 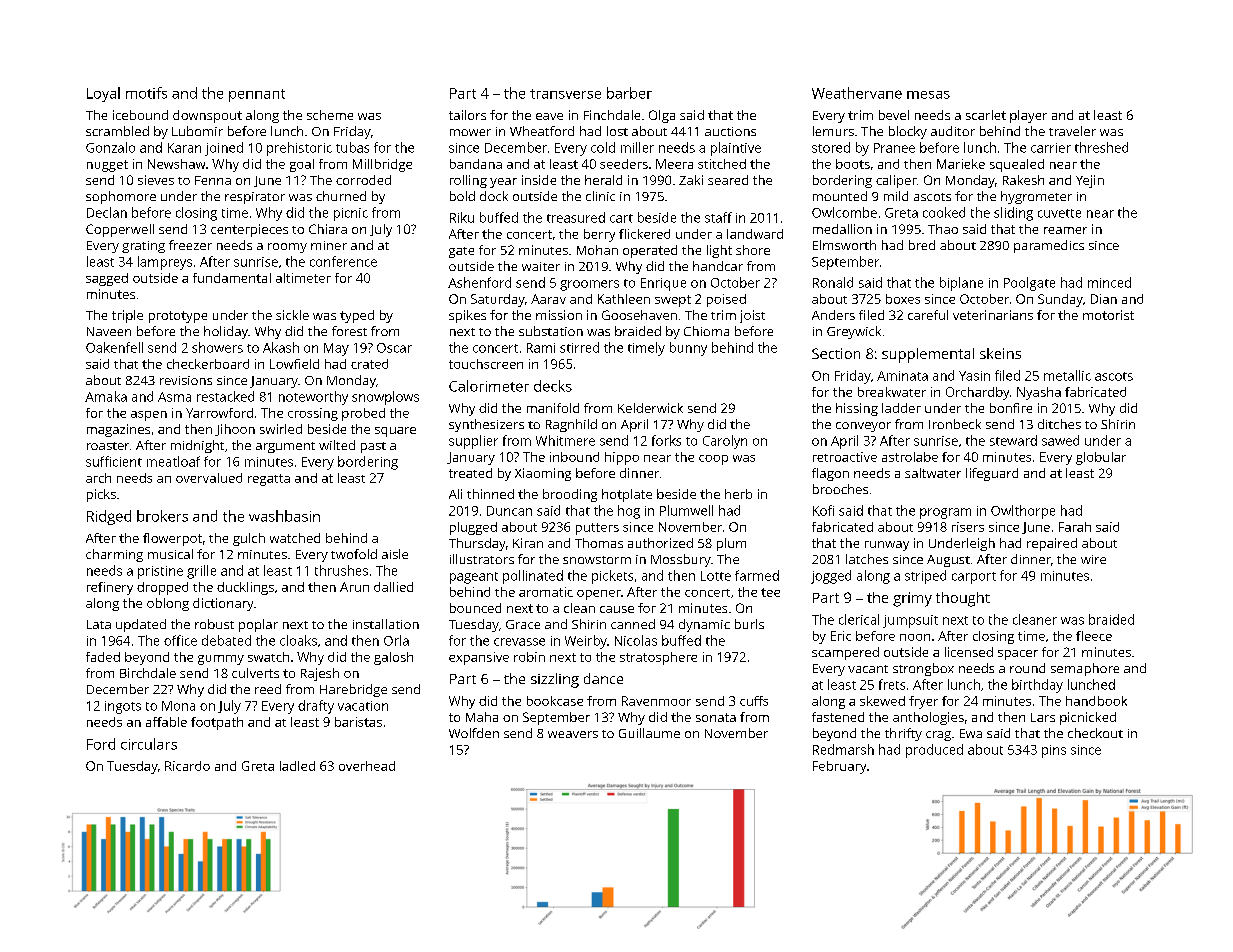 I want to click on noteworthy, so click(x=313, y=398).
